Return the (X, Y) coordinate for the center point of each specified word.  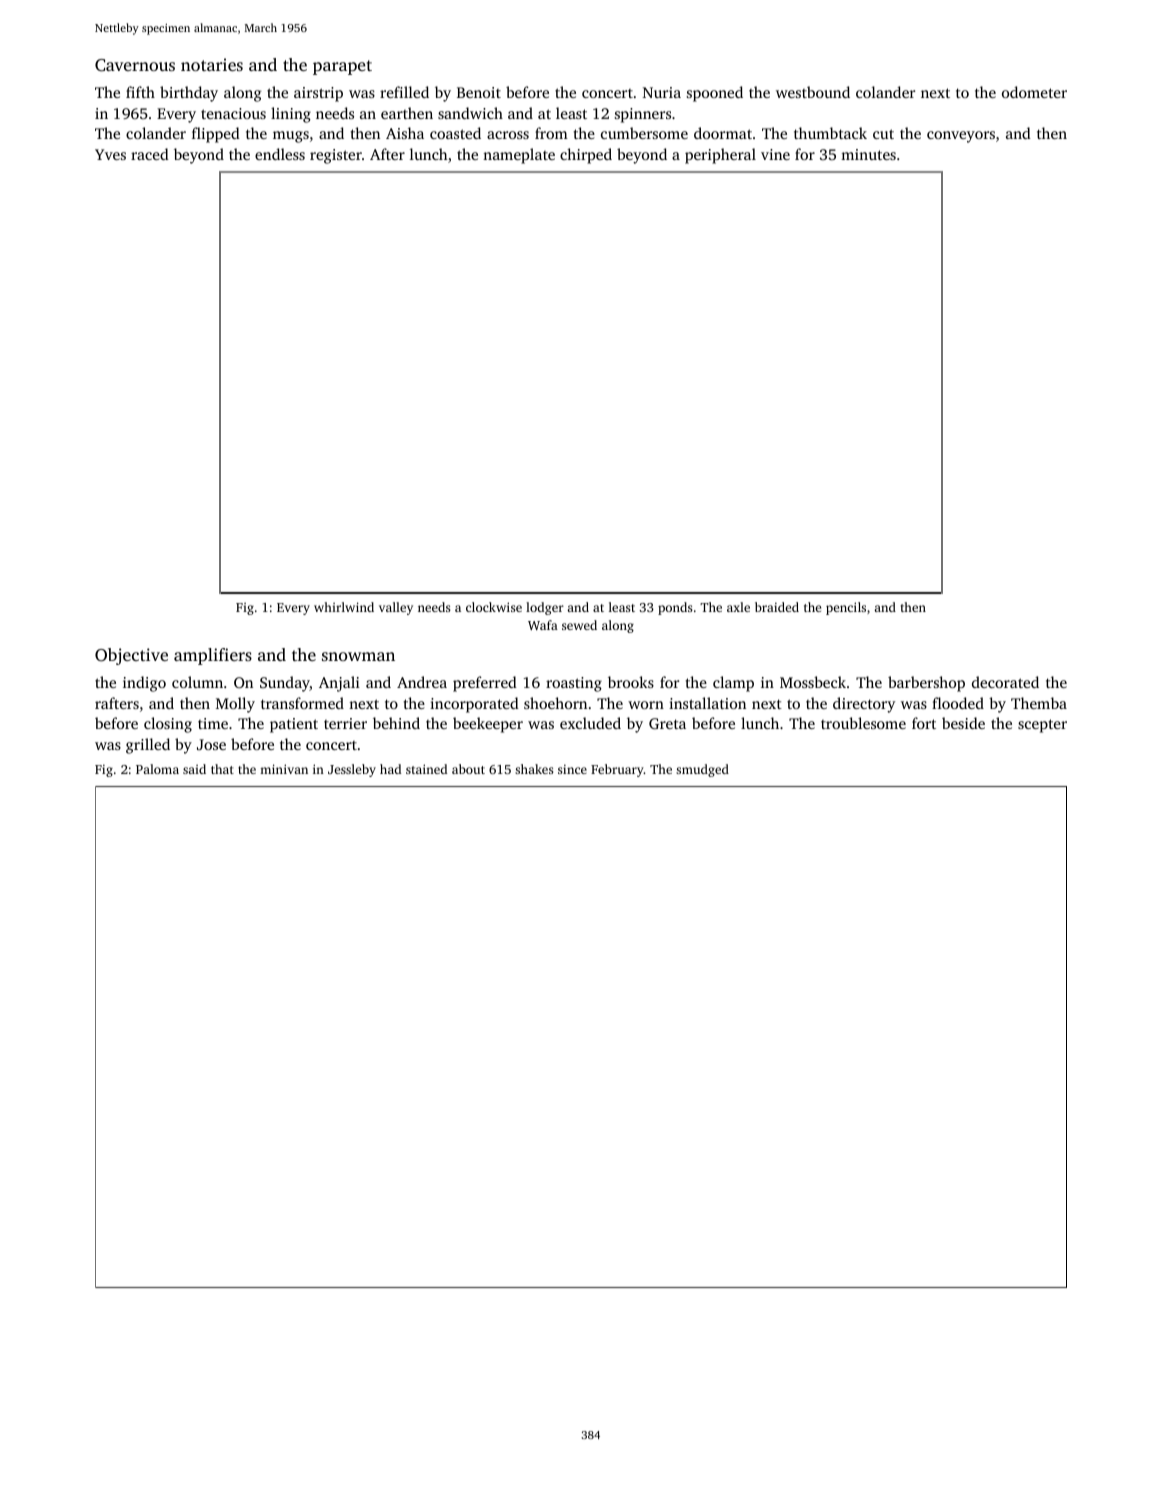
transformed (302, 703)
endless (280, 154)
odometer (1034, 92)
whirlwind (344, 607)
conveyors (961, 137)
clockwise (494, 607)
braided (777, 607)
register (336, 156)
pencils (846, 608)
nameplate (519, 156)
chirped (586, 156)
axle (738, 607)
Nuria (662, 92)
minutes (868, 154)
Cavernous (135, 65)
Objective (131, 656)
